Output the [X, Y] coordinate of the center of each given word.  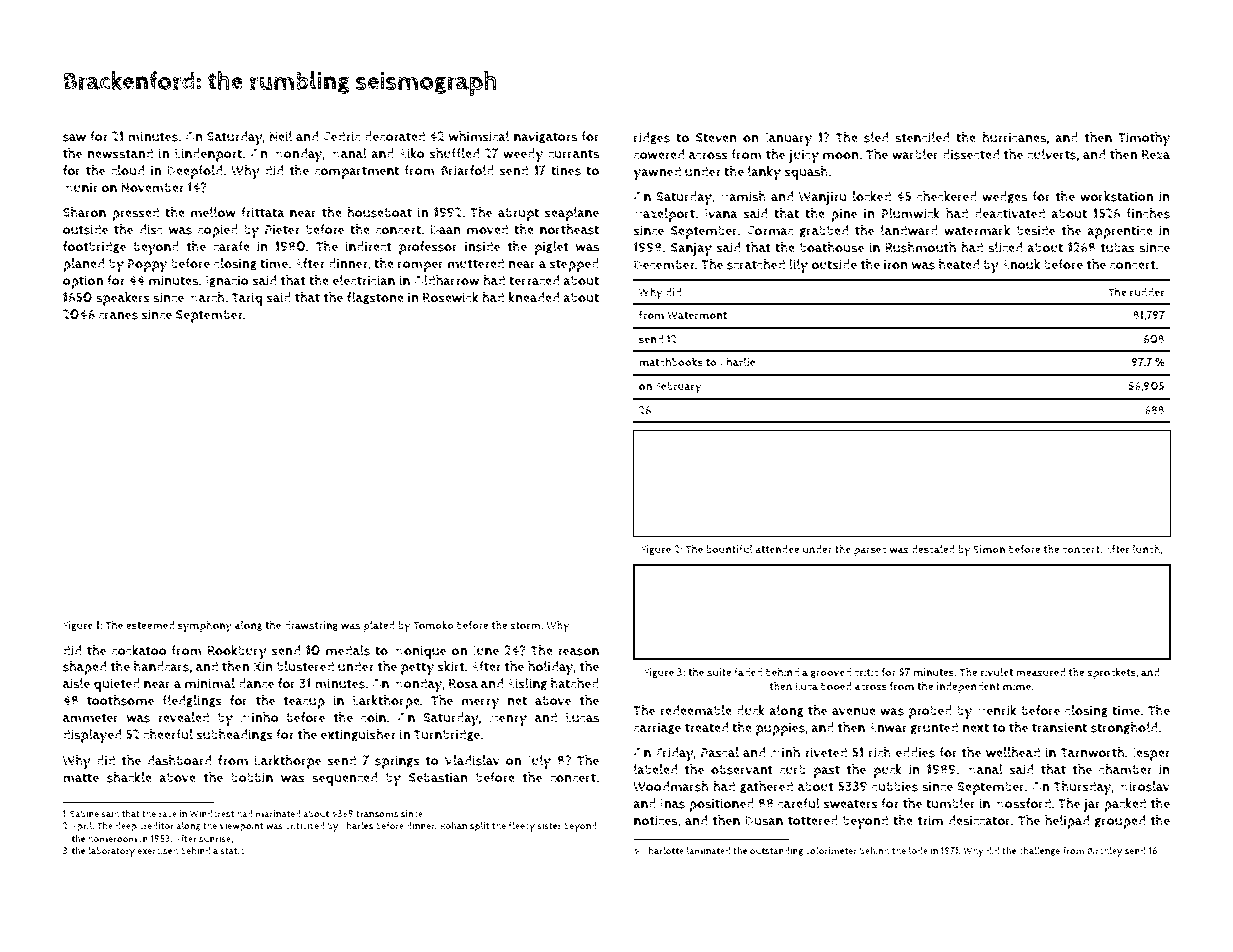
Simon [989, 549]
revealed [183, 717]
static [232, 851]
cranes [118, 316]
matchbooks [671, 362]
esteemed [150, 625]
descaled [933, 549]
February [679, 388]
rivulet [997, 672]
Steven [716, 138]
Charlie [737, 362]
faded [748, 672]
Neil [281, 136]
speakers [123, 299]
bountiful [729, 549]
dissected [971, 154]
